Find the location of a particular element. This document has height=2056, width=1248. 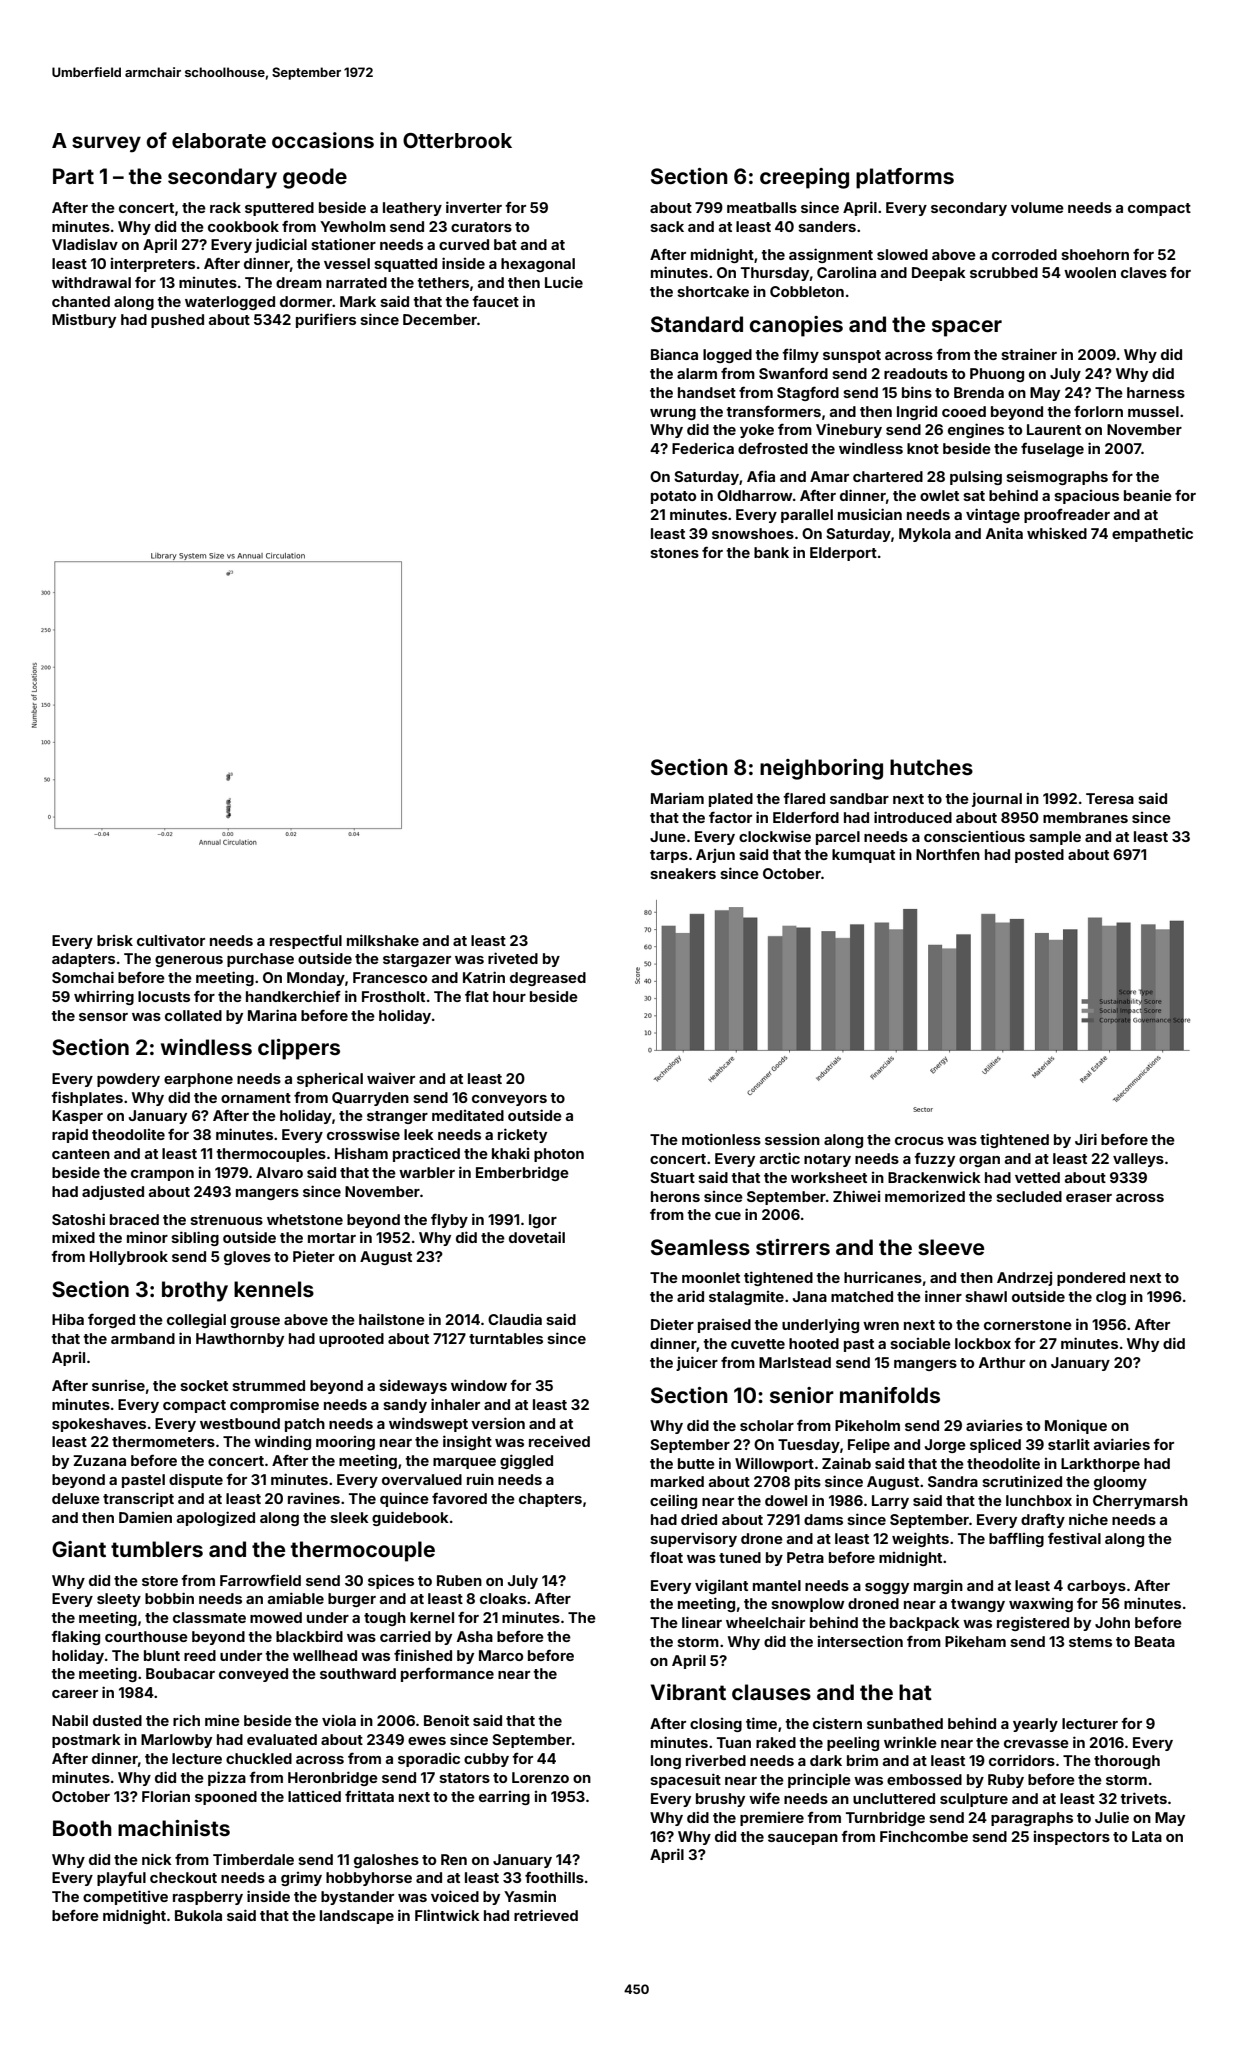

Vibrant is located at coordinates (688, 1692).
